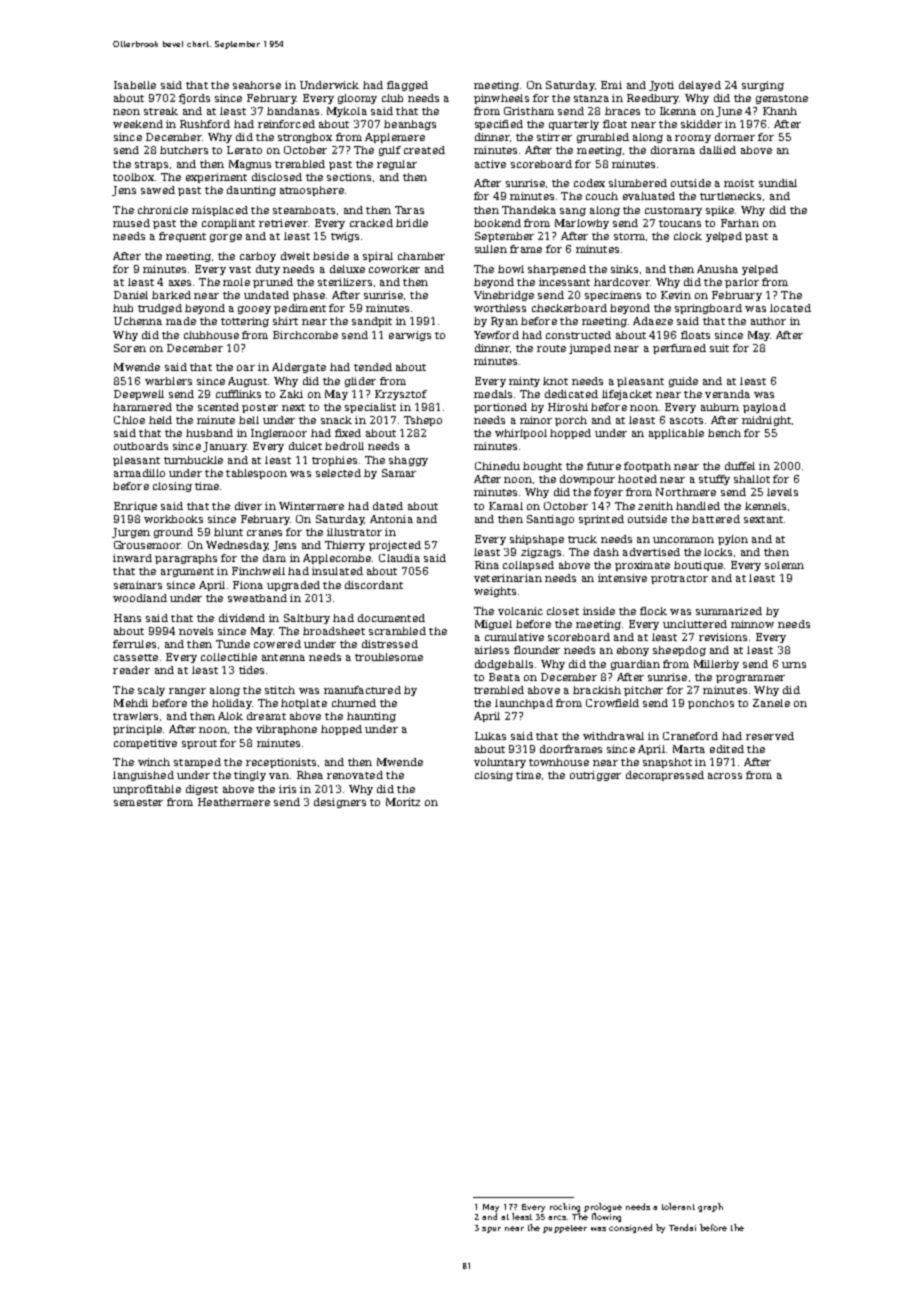  Describe the element at coordinates (257, 85) in the document. I see `seahorse` at that location.
